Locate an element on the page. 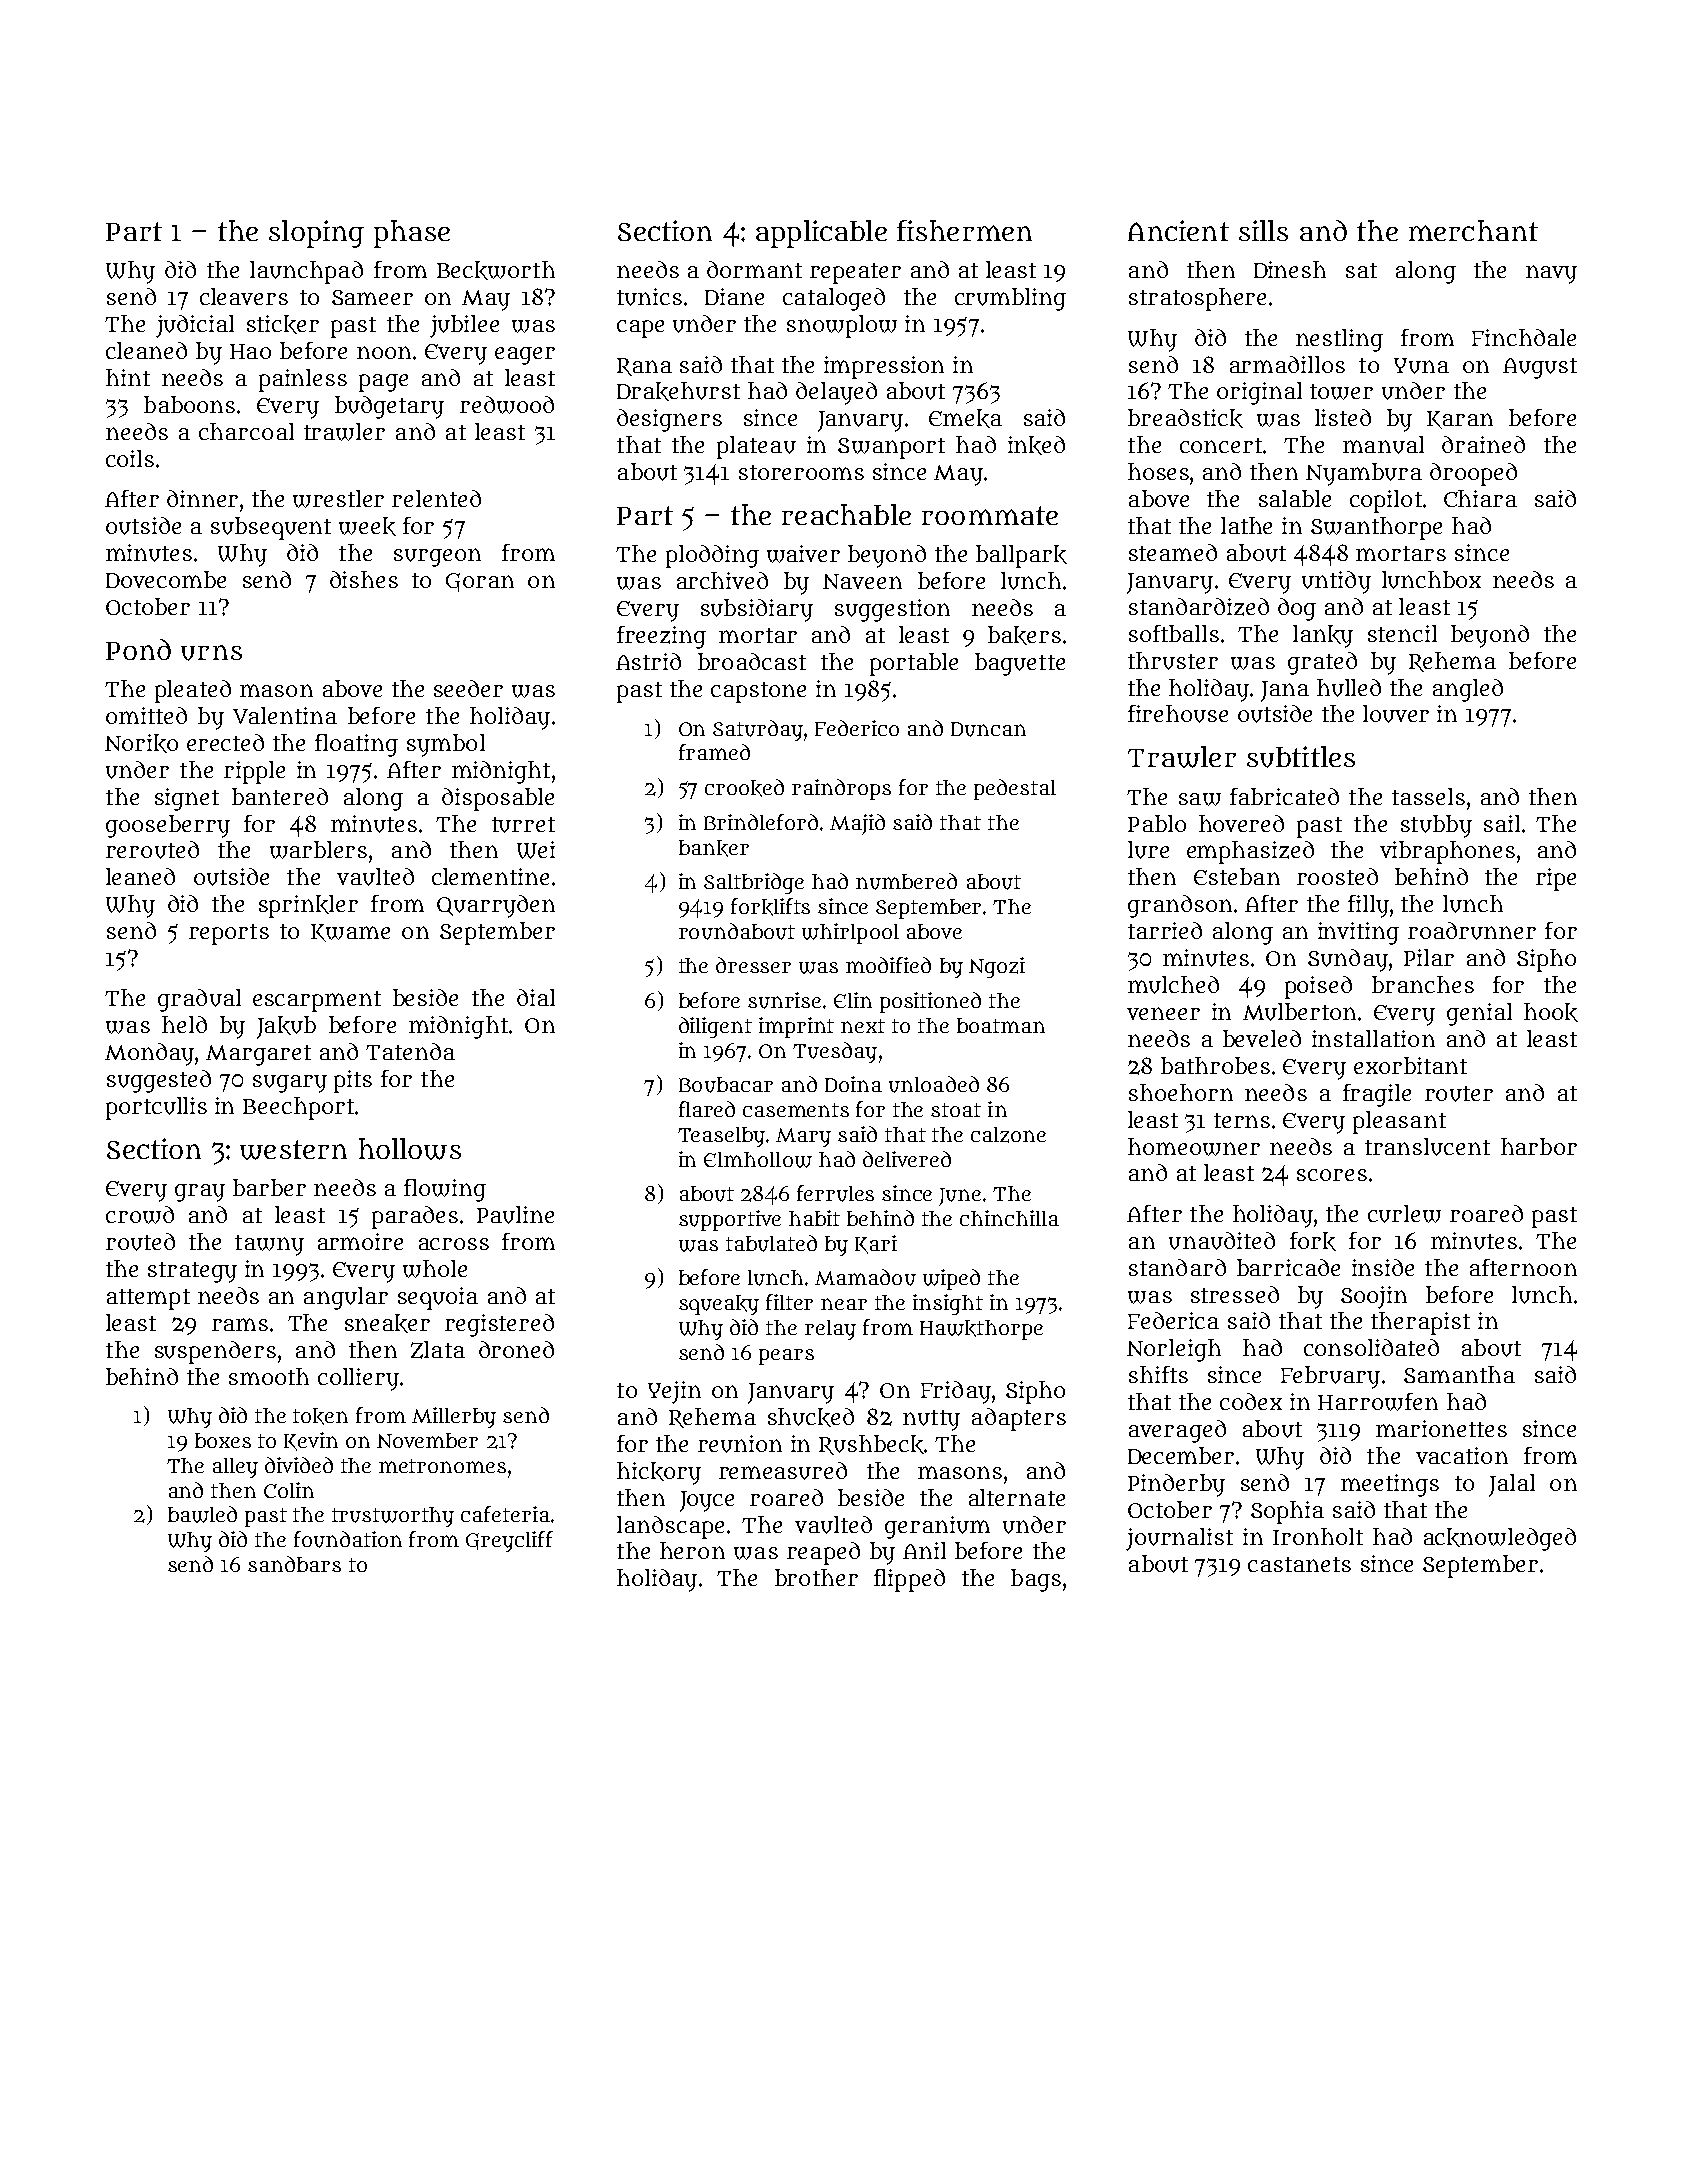 Image resolution: width=1683 pixels, height=2178 pixels. Hao is located at coordinates (250, 351).
